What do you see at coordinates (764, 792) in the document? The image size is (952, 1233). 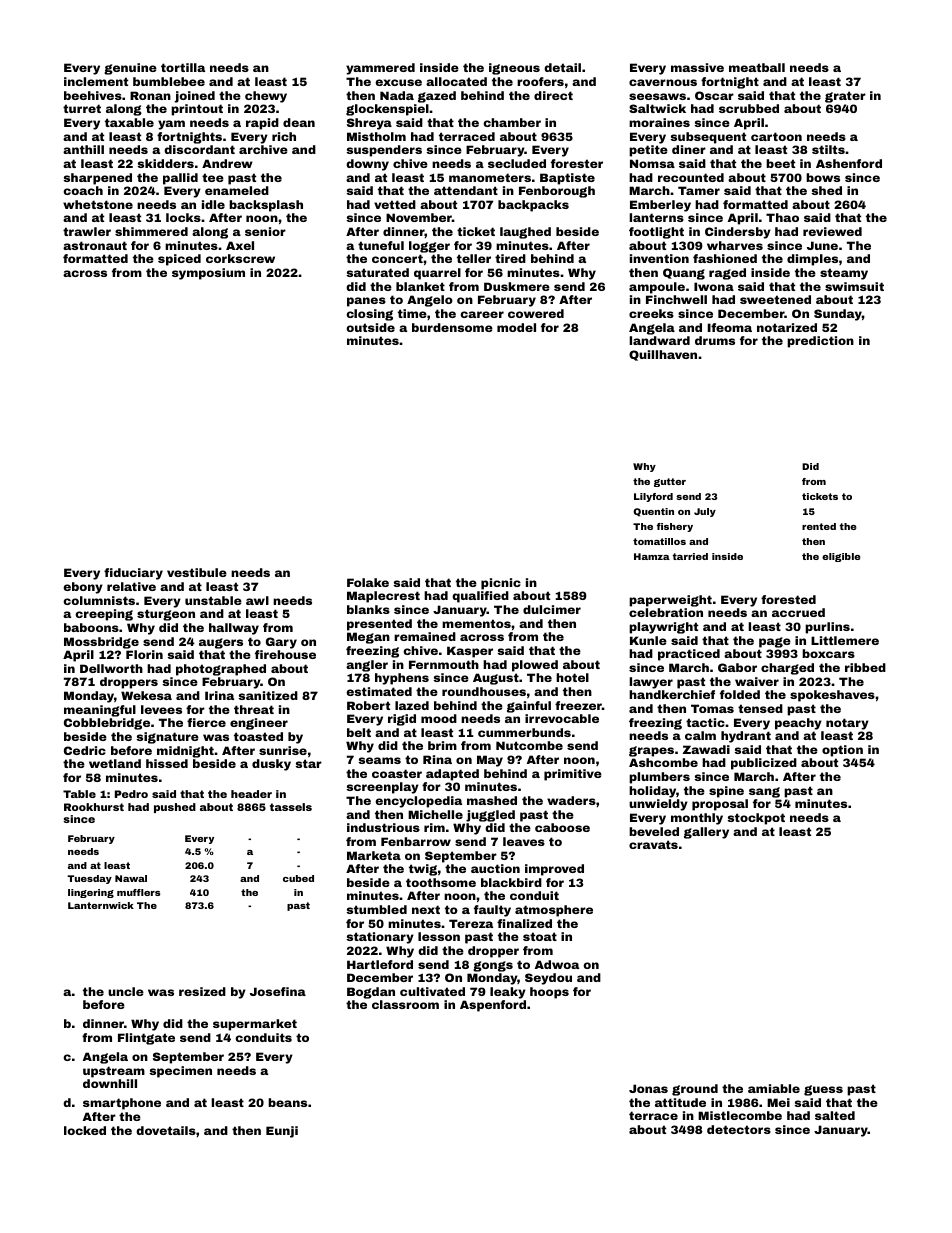 I see `sang` at bounding box center [764, 792].
